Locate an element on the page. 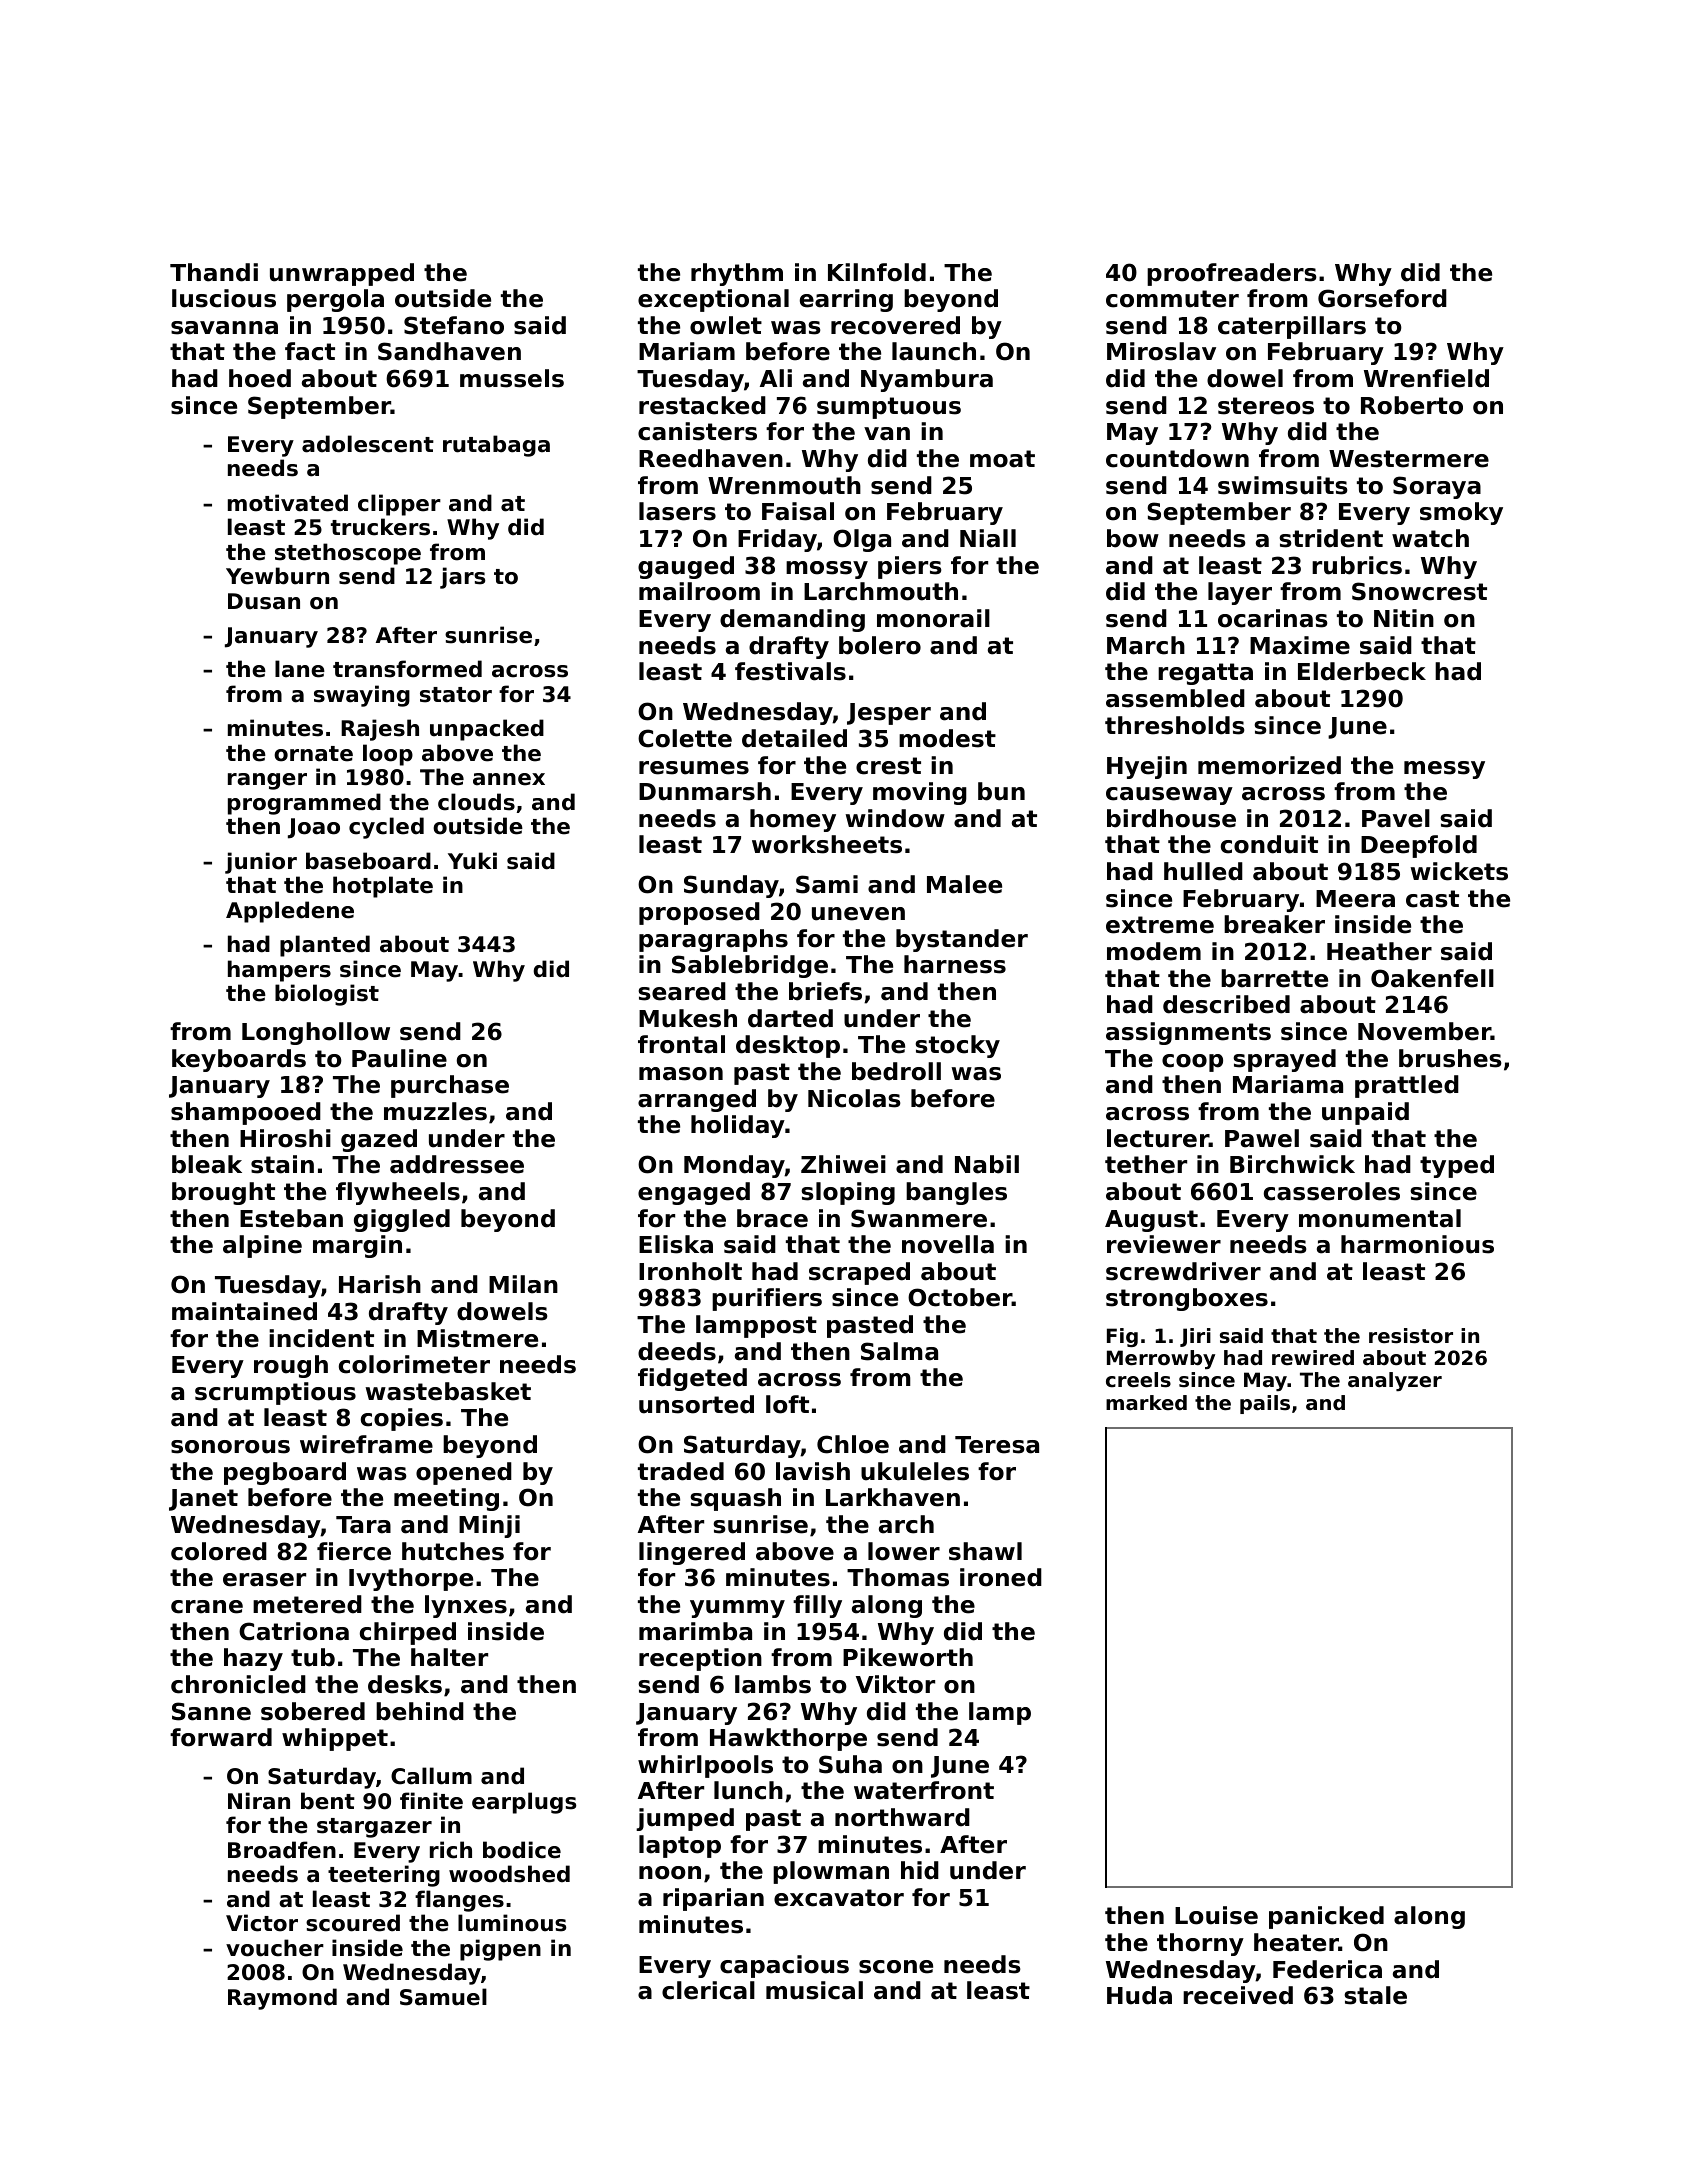 This document has height=2178, width=1683. planted is located at coordinates (325, 946).
